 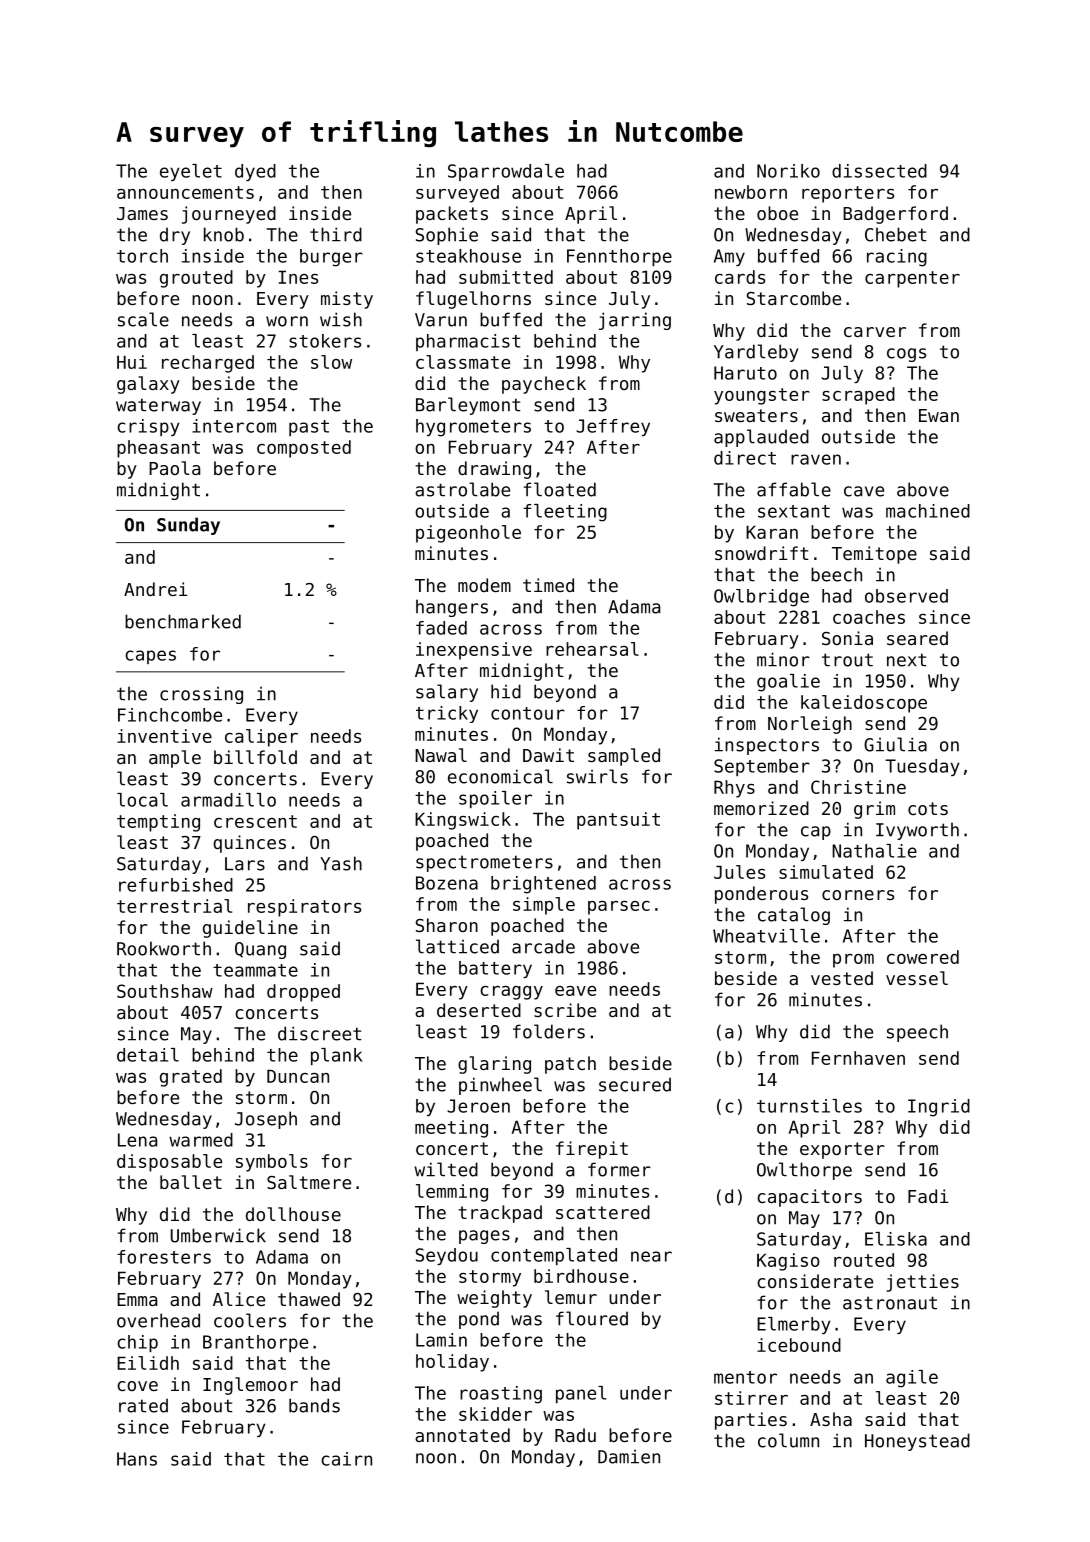 What do you see at coordinates (635, 321) in the screenshot?
I see `jarring` at bounding box center [635, 321].
